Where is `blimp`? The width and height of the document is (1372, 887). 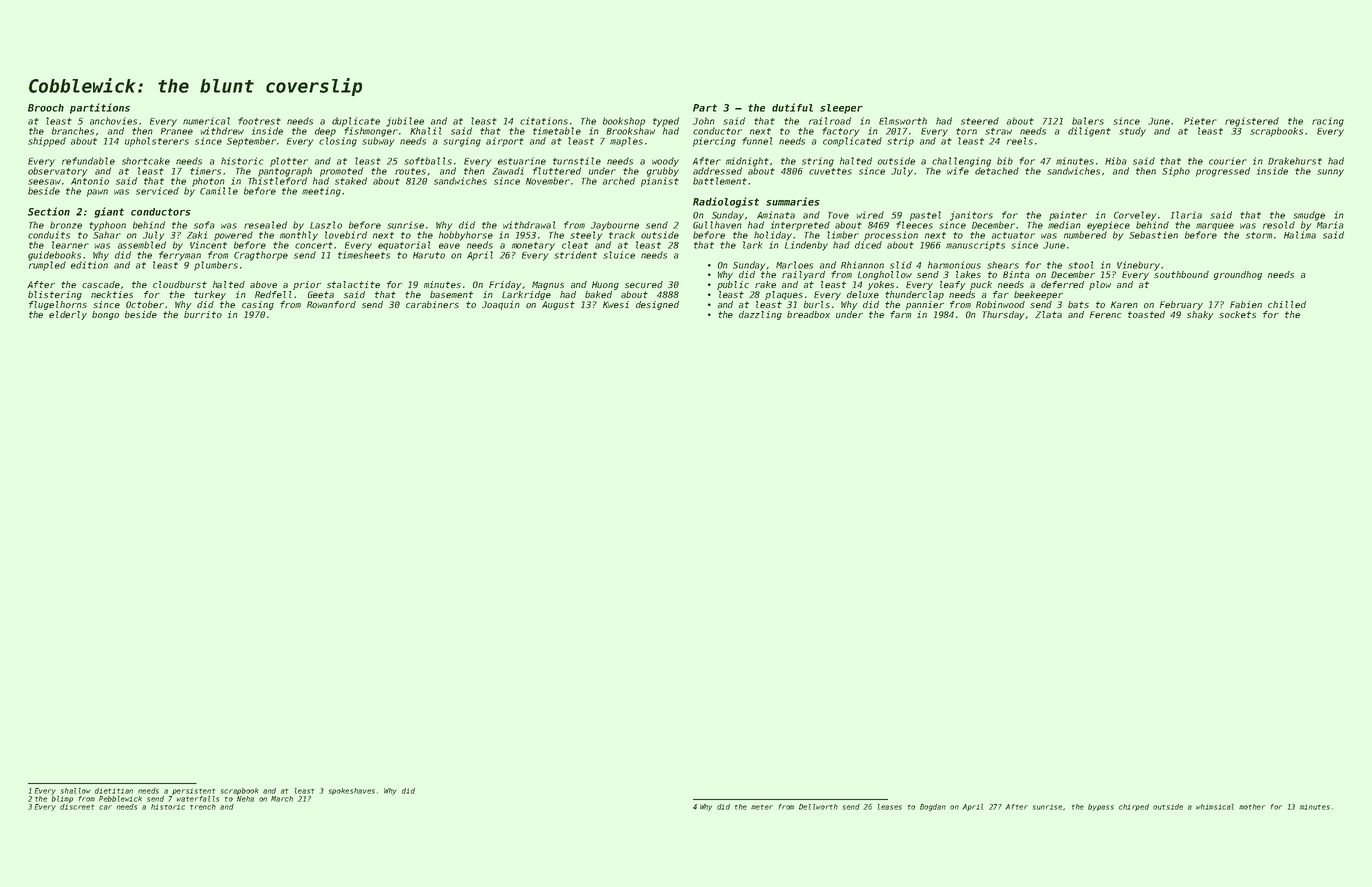
blimp is located at coordinates (62, 799).
